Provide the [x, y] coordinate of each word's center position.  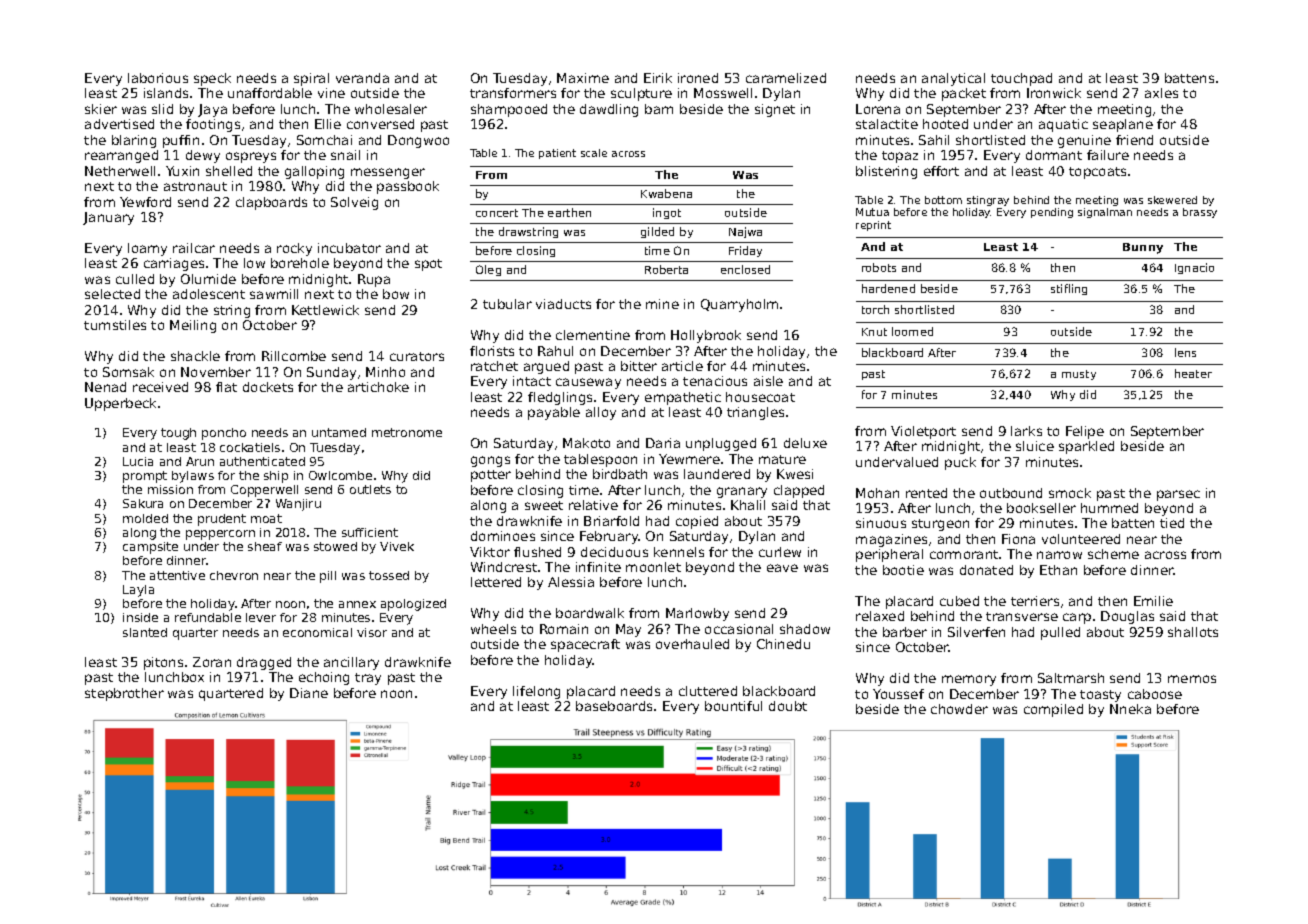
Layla [138, 591]
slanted [145, 632]
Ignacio [1194, 268]
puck [960, 463]
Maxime [583, 78]
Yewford [145, 202]
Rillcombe [294, 356]
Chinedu [783, 644]
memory [969, 680]
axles [1161, 93]
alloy [601, 413]
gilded [657, 232]
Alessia [571, 582]
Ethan [1058, 570]
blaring [134, 141]
